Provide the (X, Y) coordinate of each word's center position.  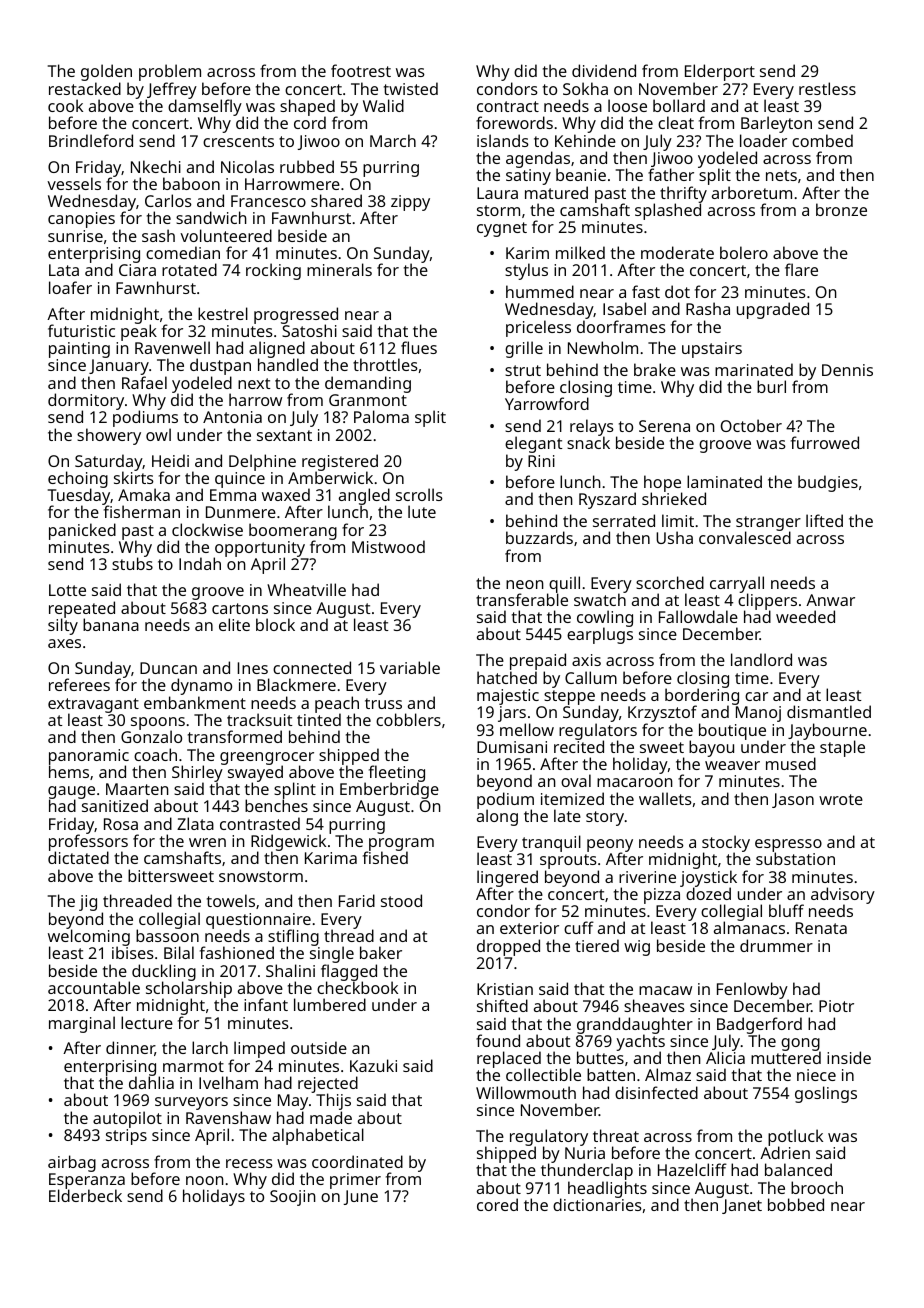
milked (580, 252)
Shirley (197, 774)
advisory (843, 896)
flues (419, 347)
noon (205, 1180)
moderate (677, 252)
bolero (744, 252)
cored (497, 1204)
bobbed (796, 1204)
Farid (357, 900)
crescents (238, 141)
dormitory (86, 402)
